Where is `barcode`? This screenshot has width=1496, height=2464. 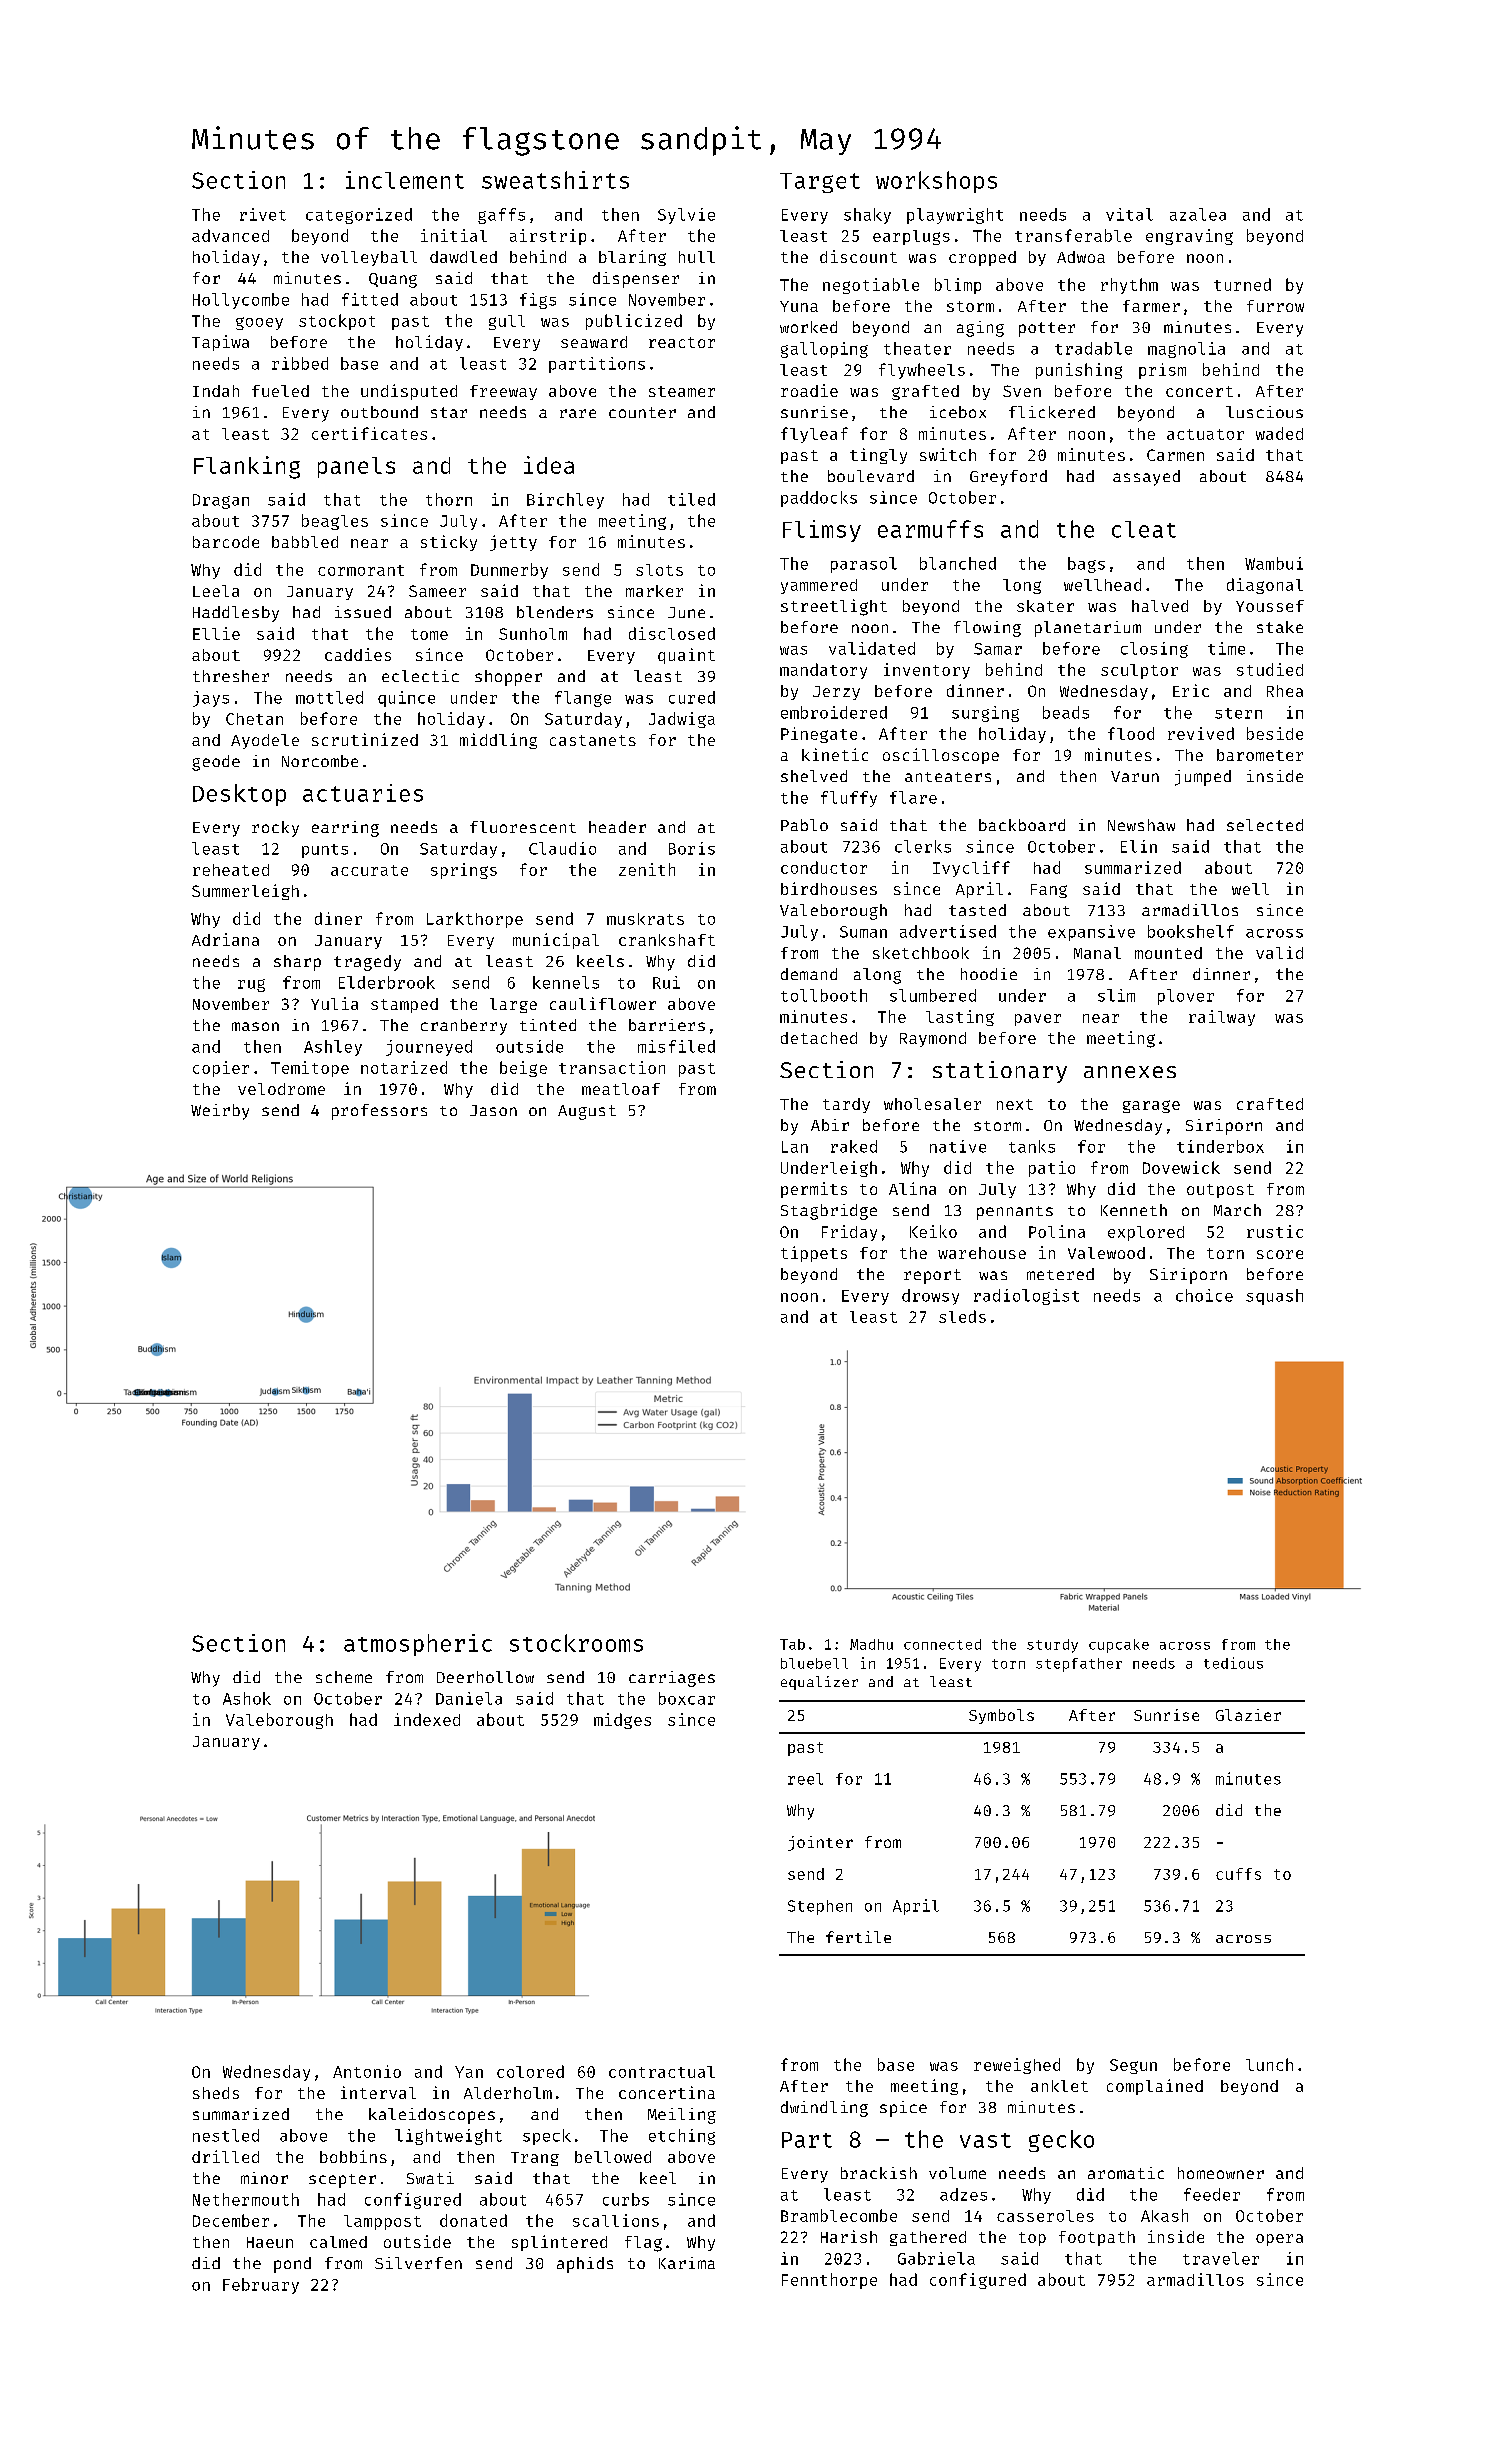
barcode is located at coordinates (226, 542).
